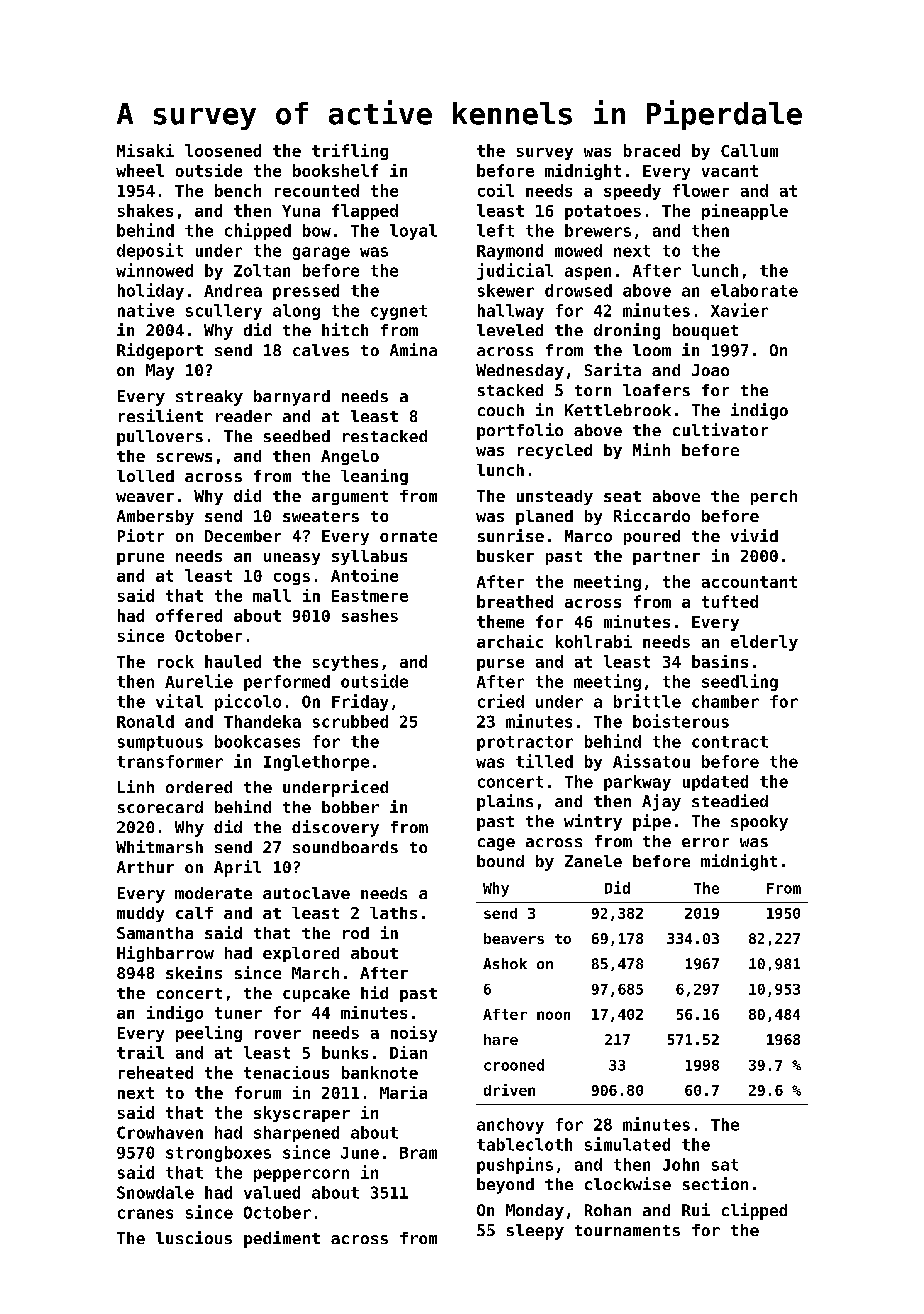 This screenshot has width=924, height=1314. I want to click on theme, so click(500, 621).
